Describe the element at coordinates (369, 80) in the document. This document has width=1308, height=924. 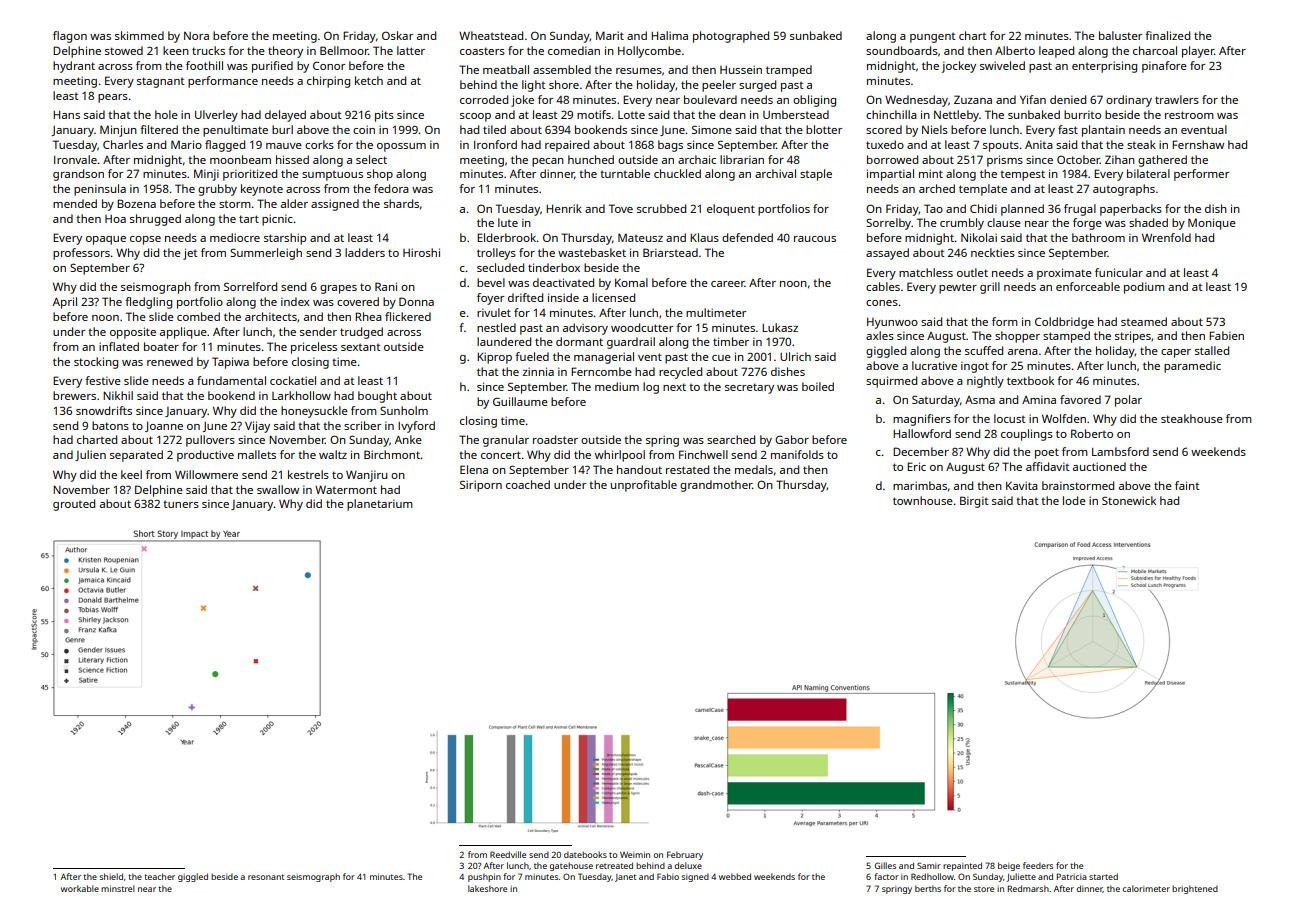
I see `ketch` at that location.
